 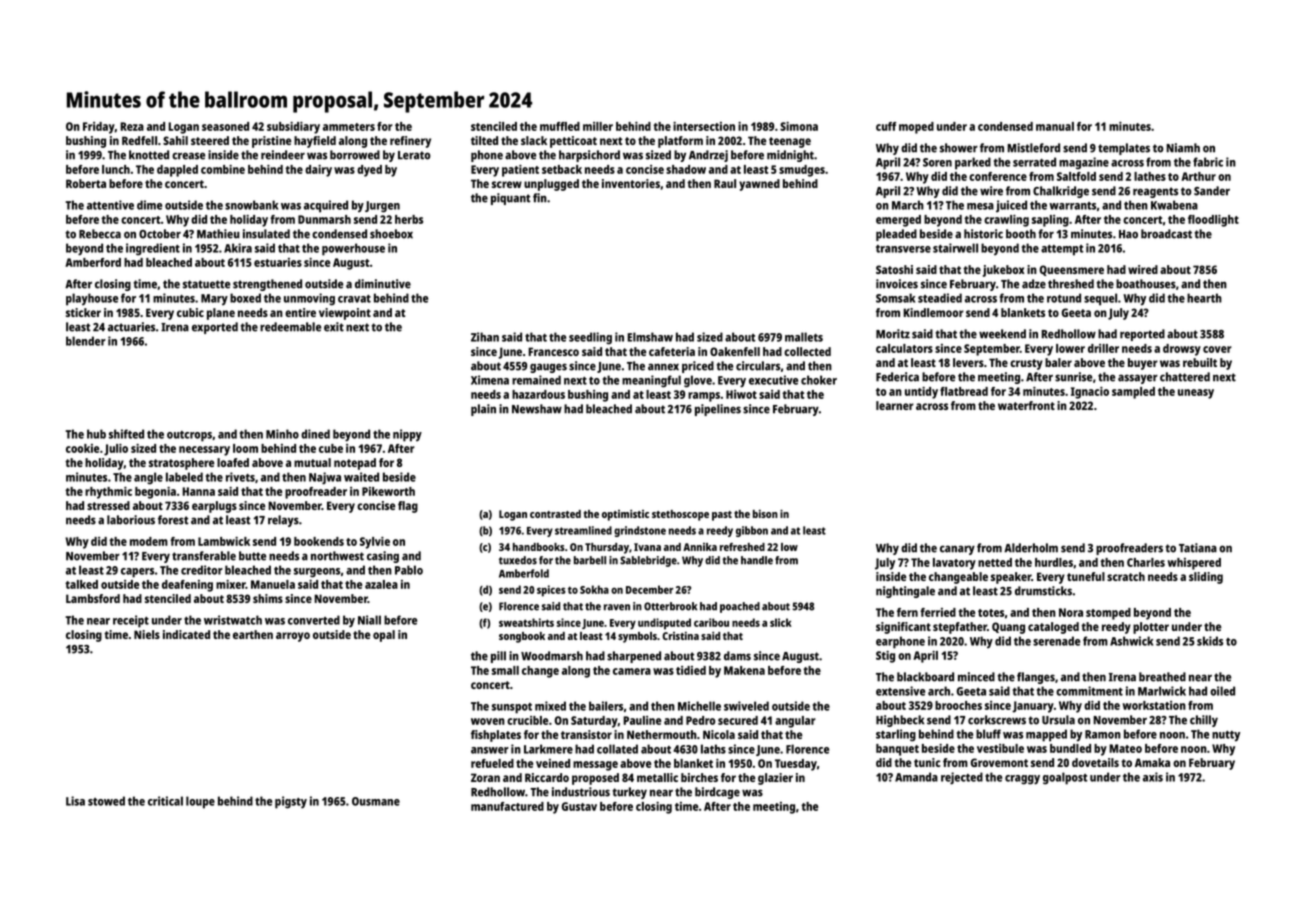 What do you see at coordinates (86, 341) in the document?
I see `blender` at bounding box center [86, 341].
